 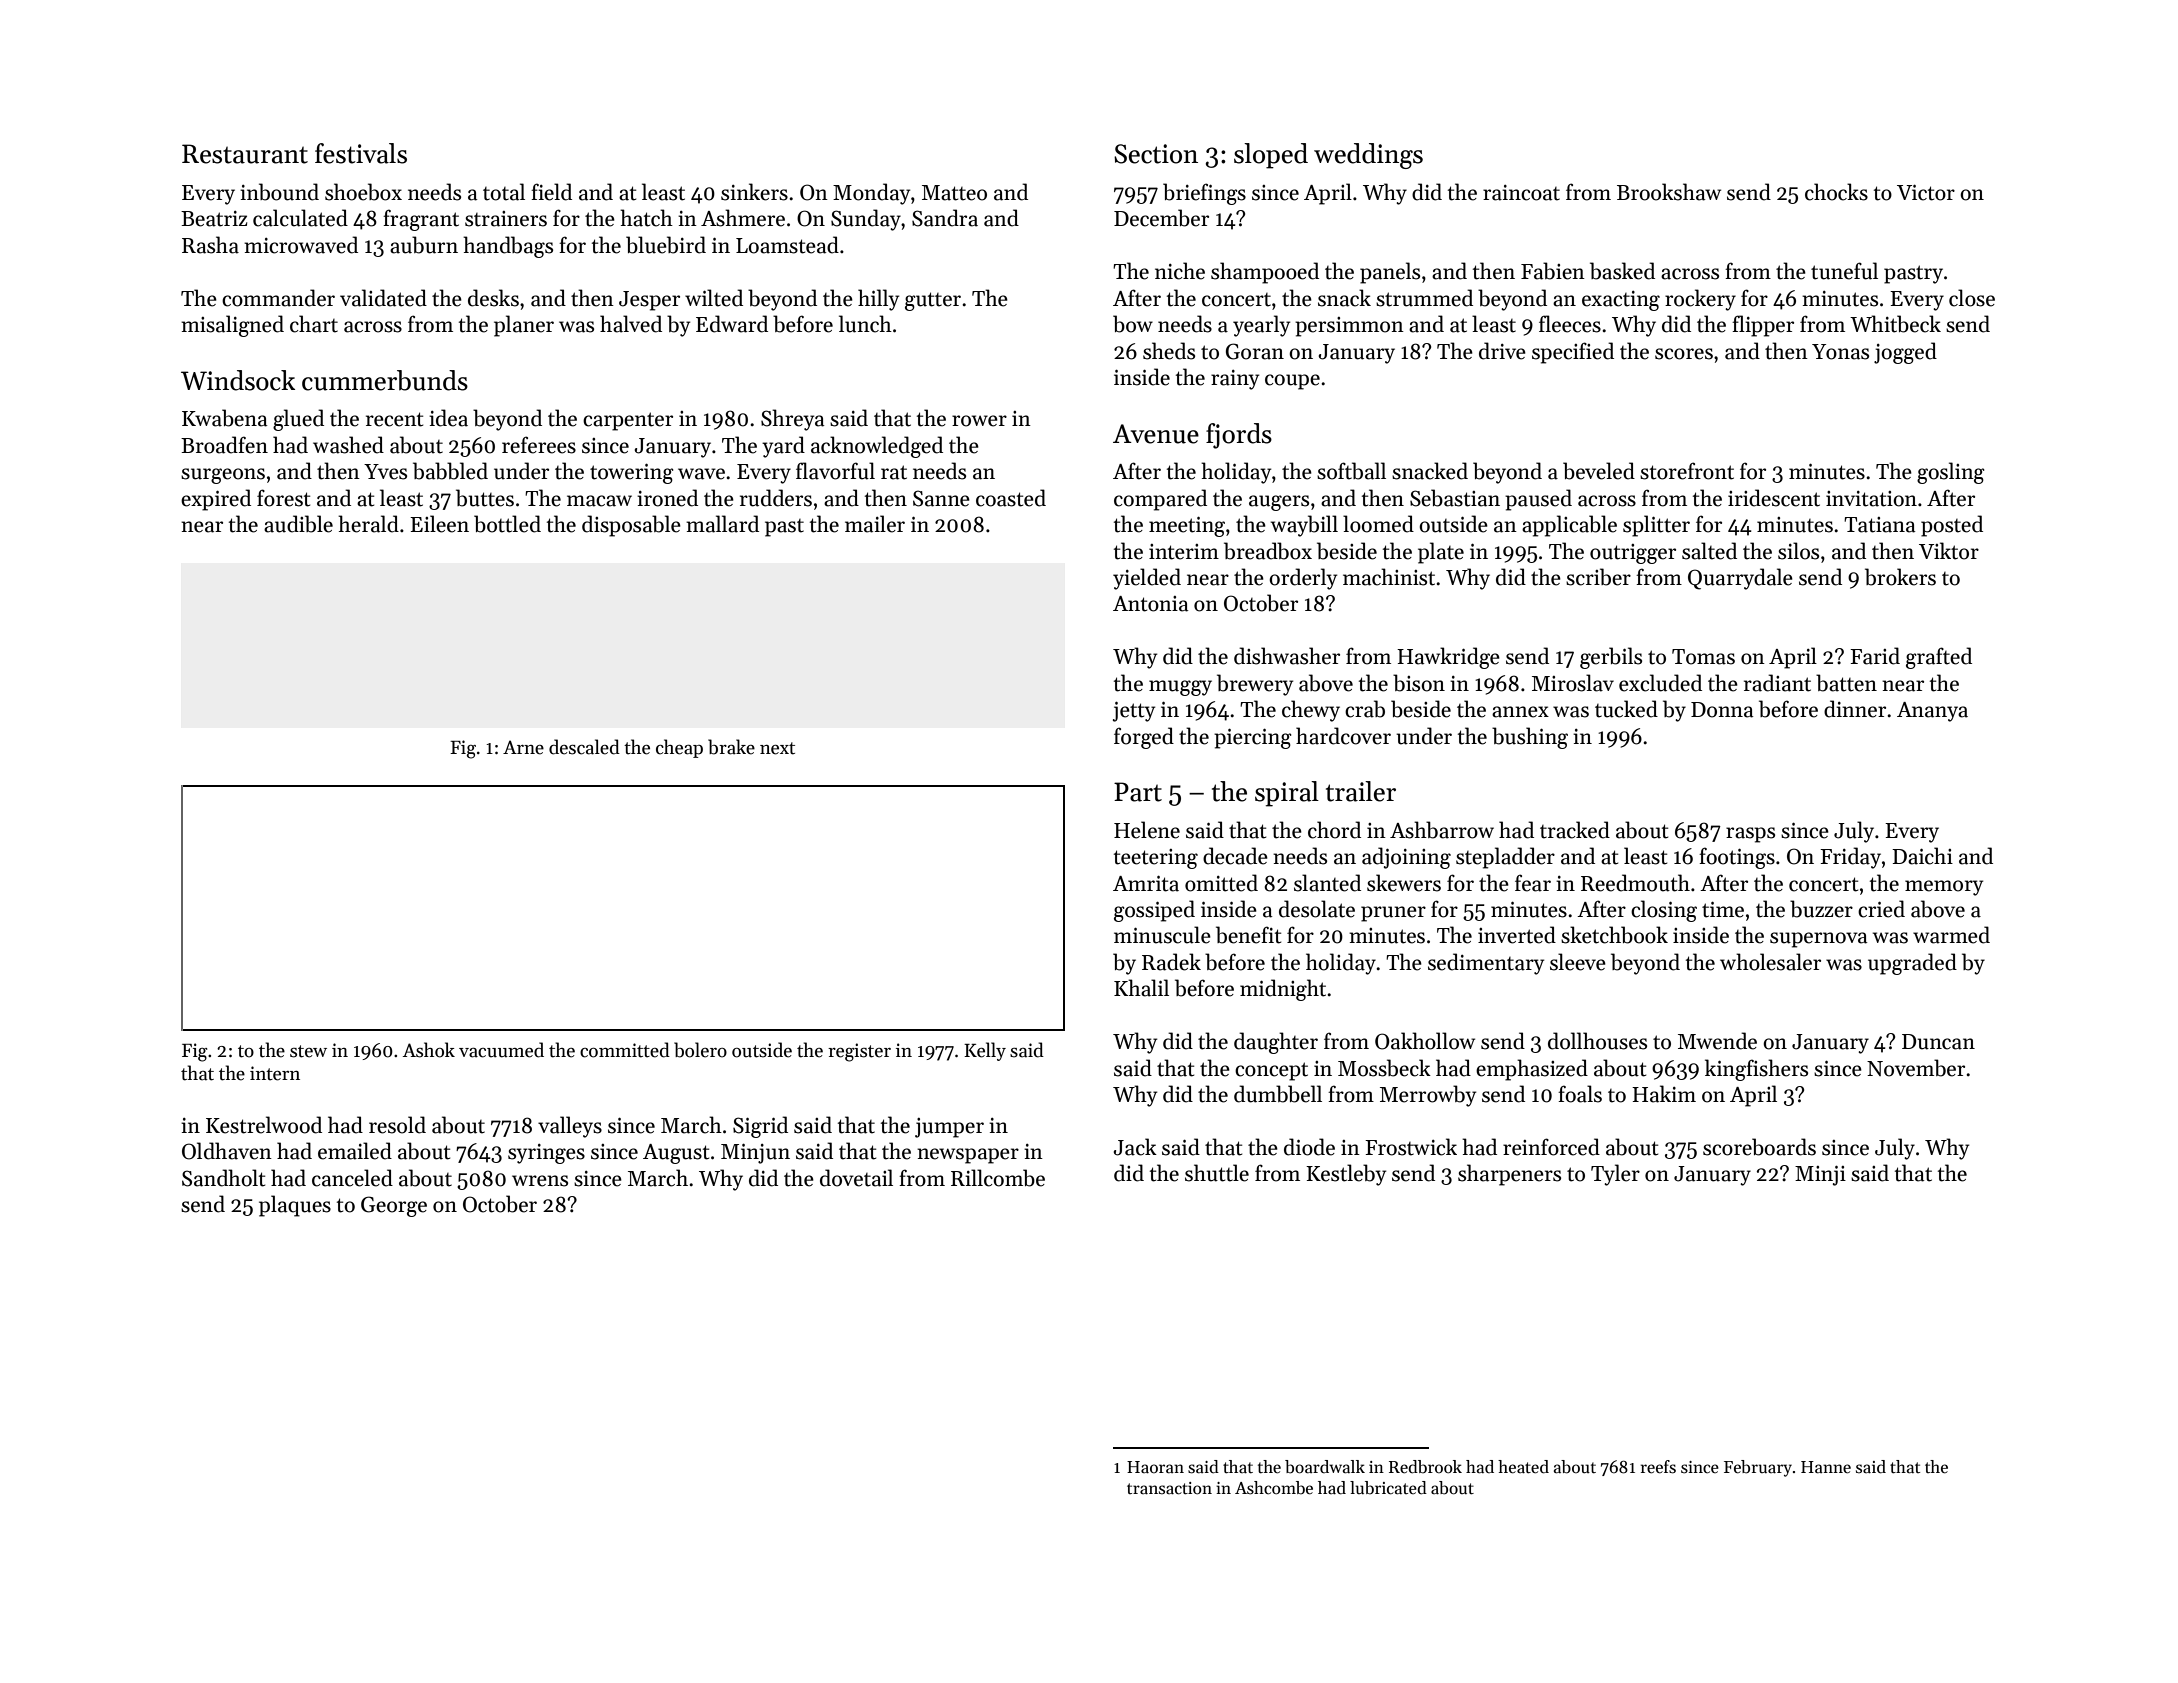 I want to click on Ashok, so click(x=429, y=1050).
